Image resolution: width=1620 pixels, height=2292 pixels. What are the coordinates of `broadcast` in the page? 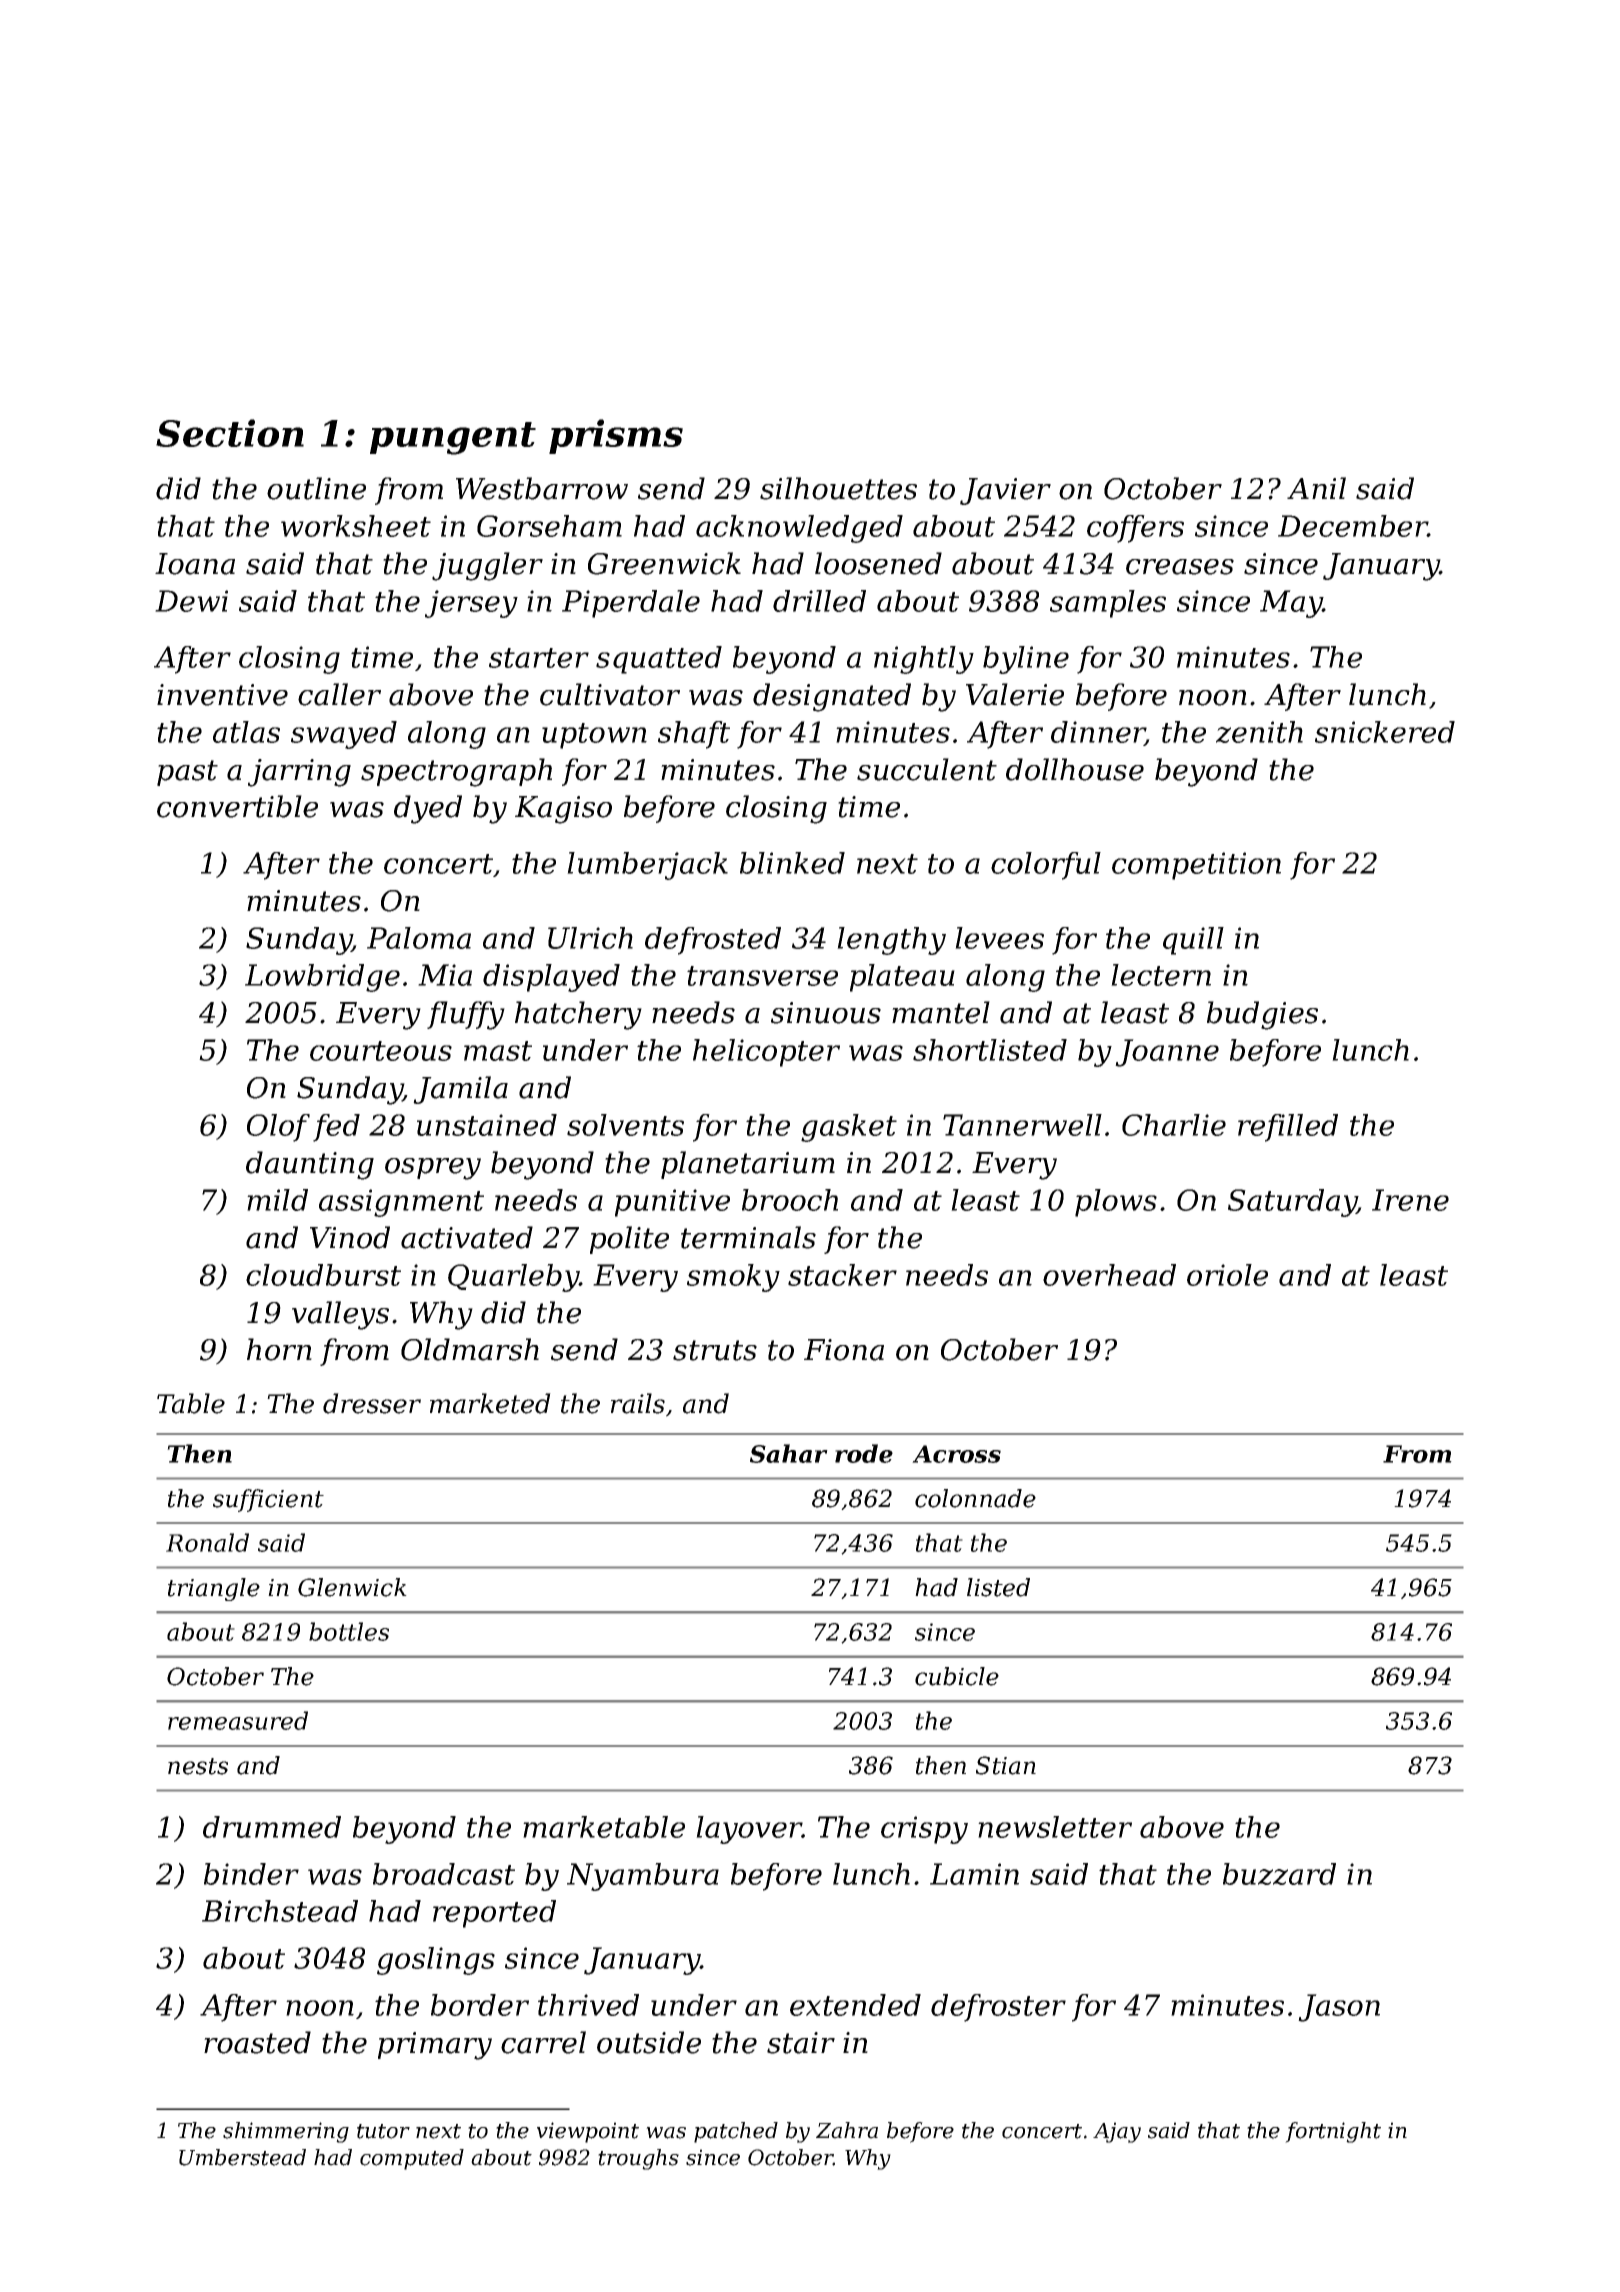 It's located at (444, 1874).
